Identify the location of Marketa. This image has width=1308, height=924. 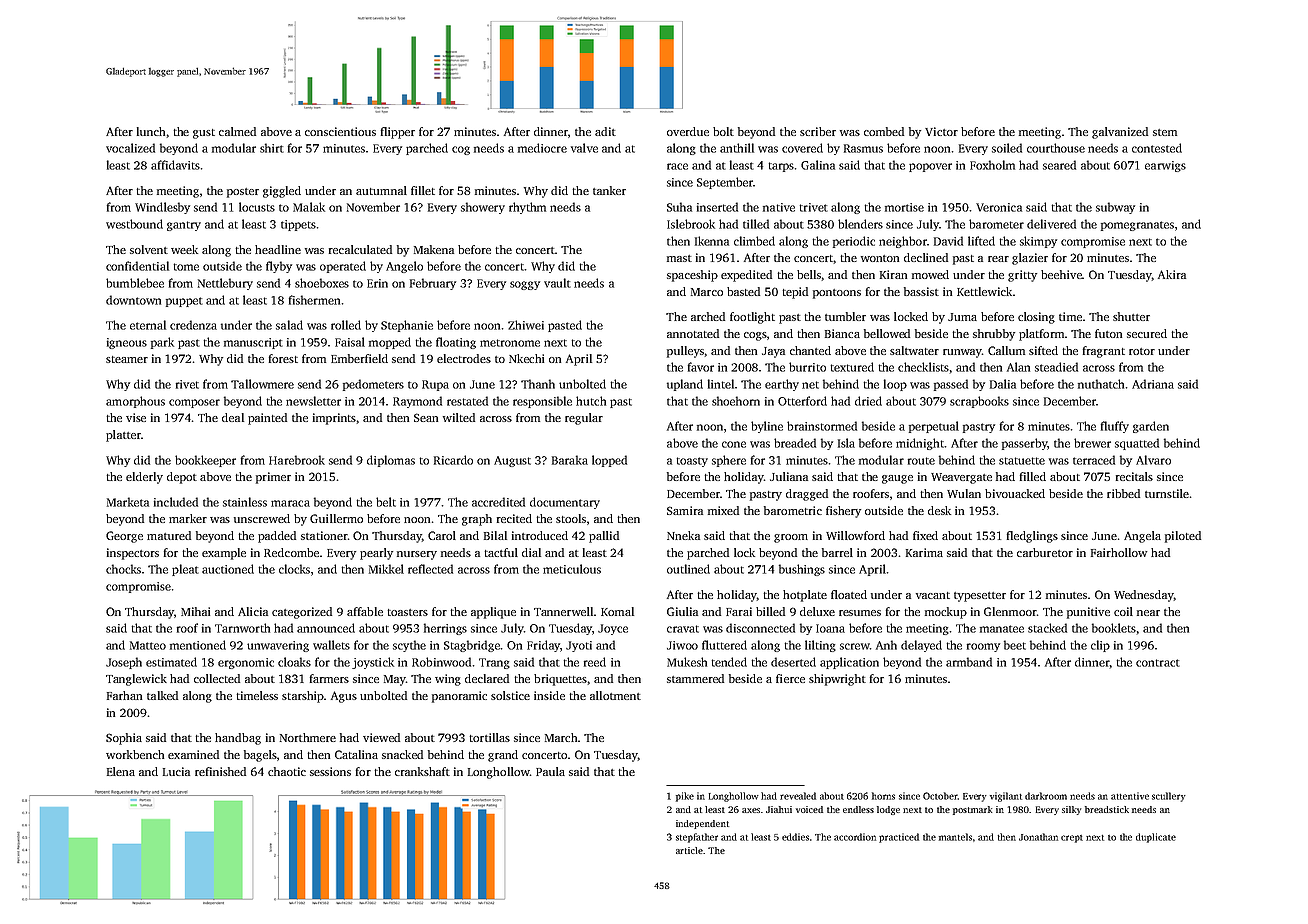
(128, 502).
